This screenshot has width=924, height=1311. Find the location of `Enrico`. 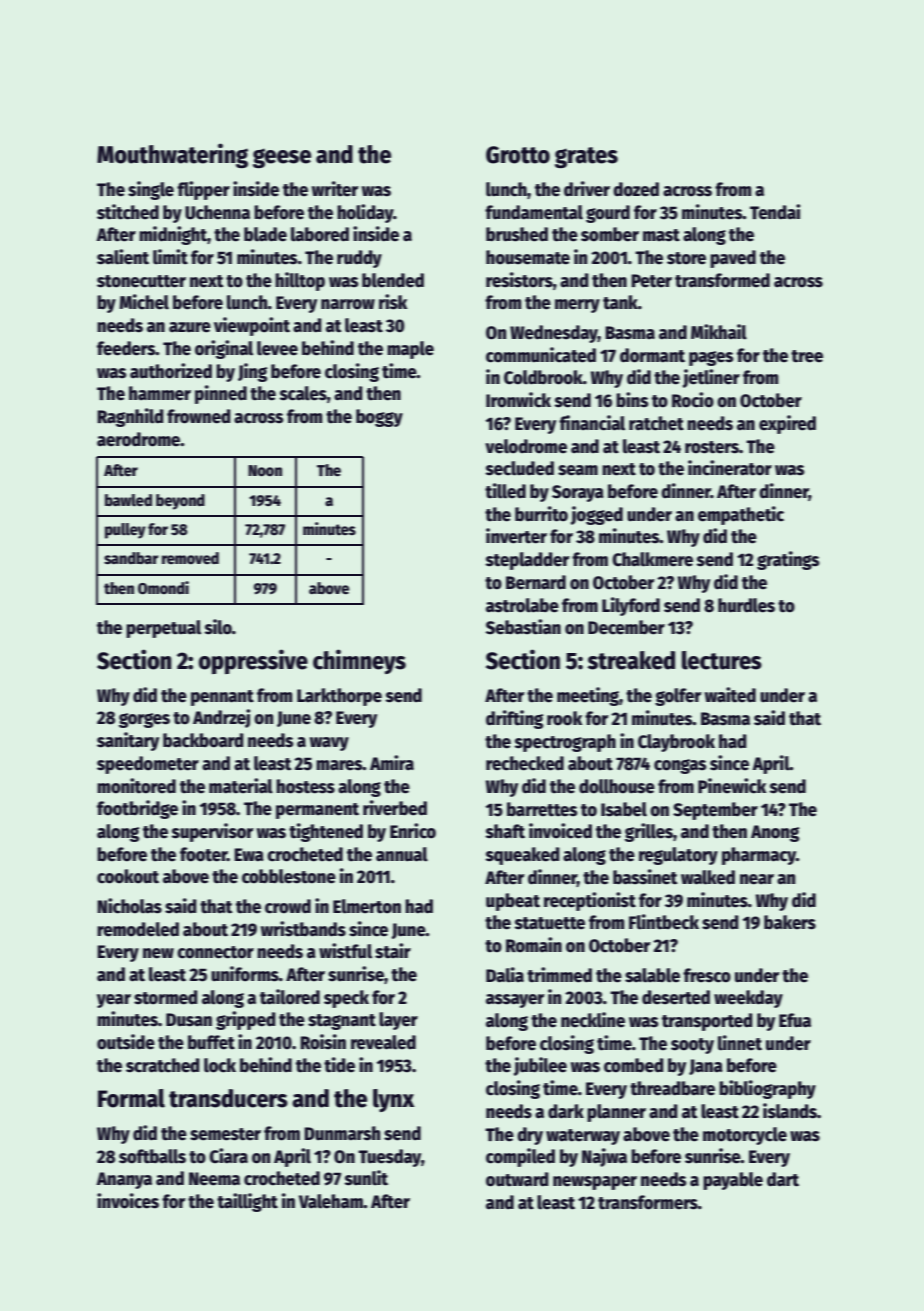

Enrico is located at coordinates (413, 831).
